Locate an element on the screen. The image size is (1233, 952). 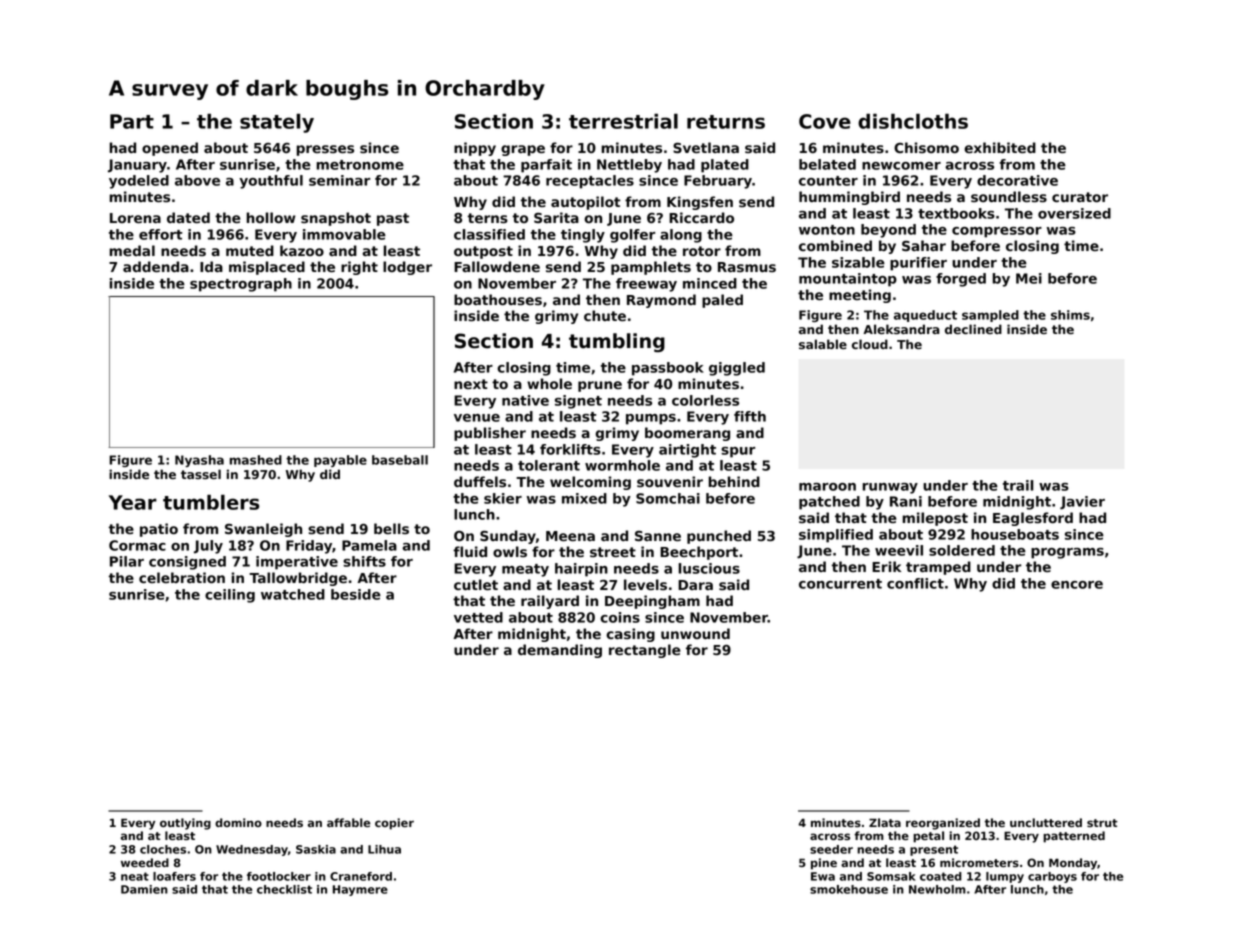
footlocker is located at coordinates (279, 876).
